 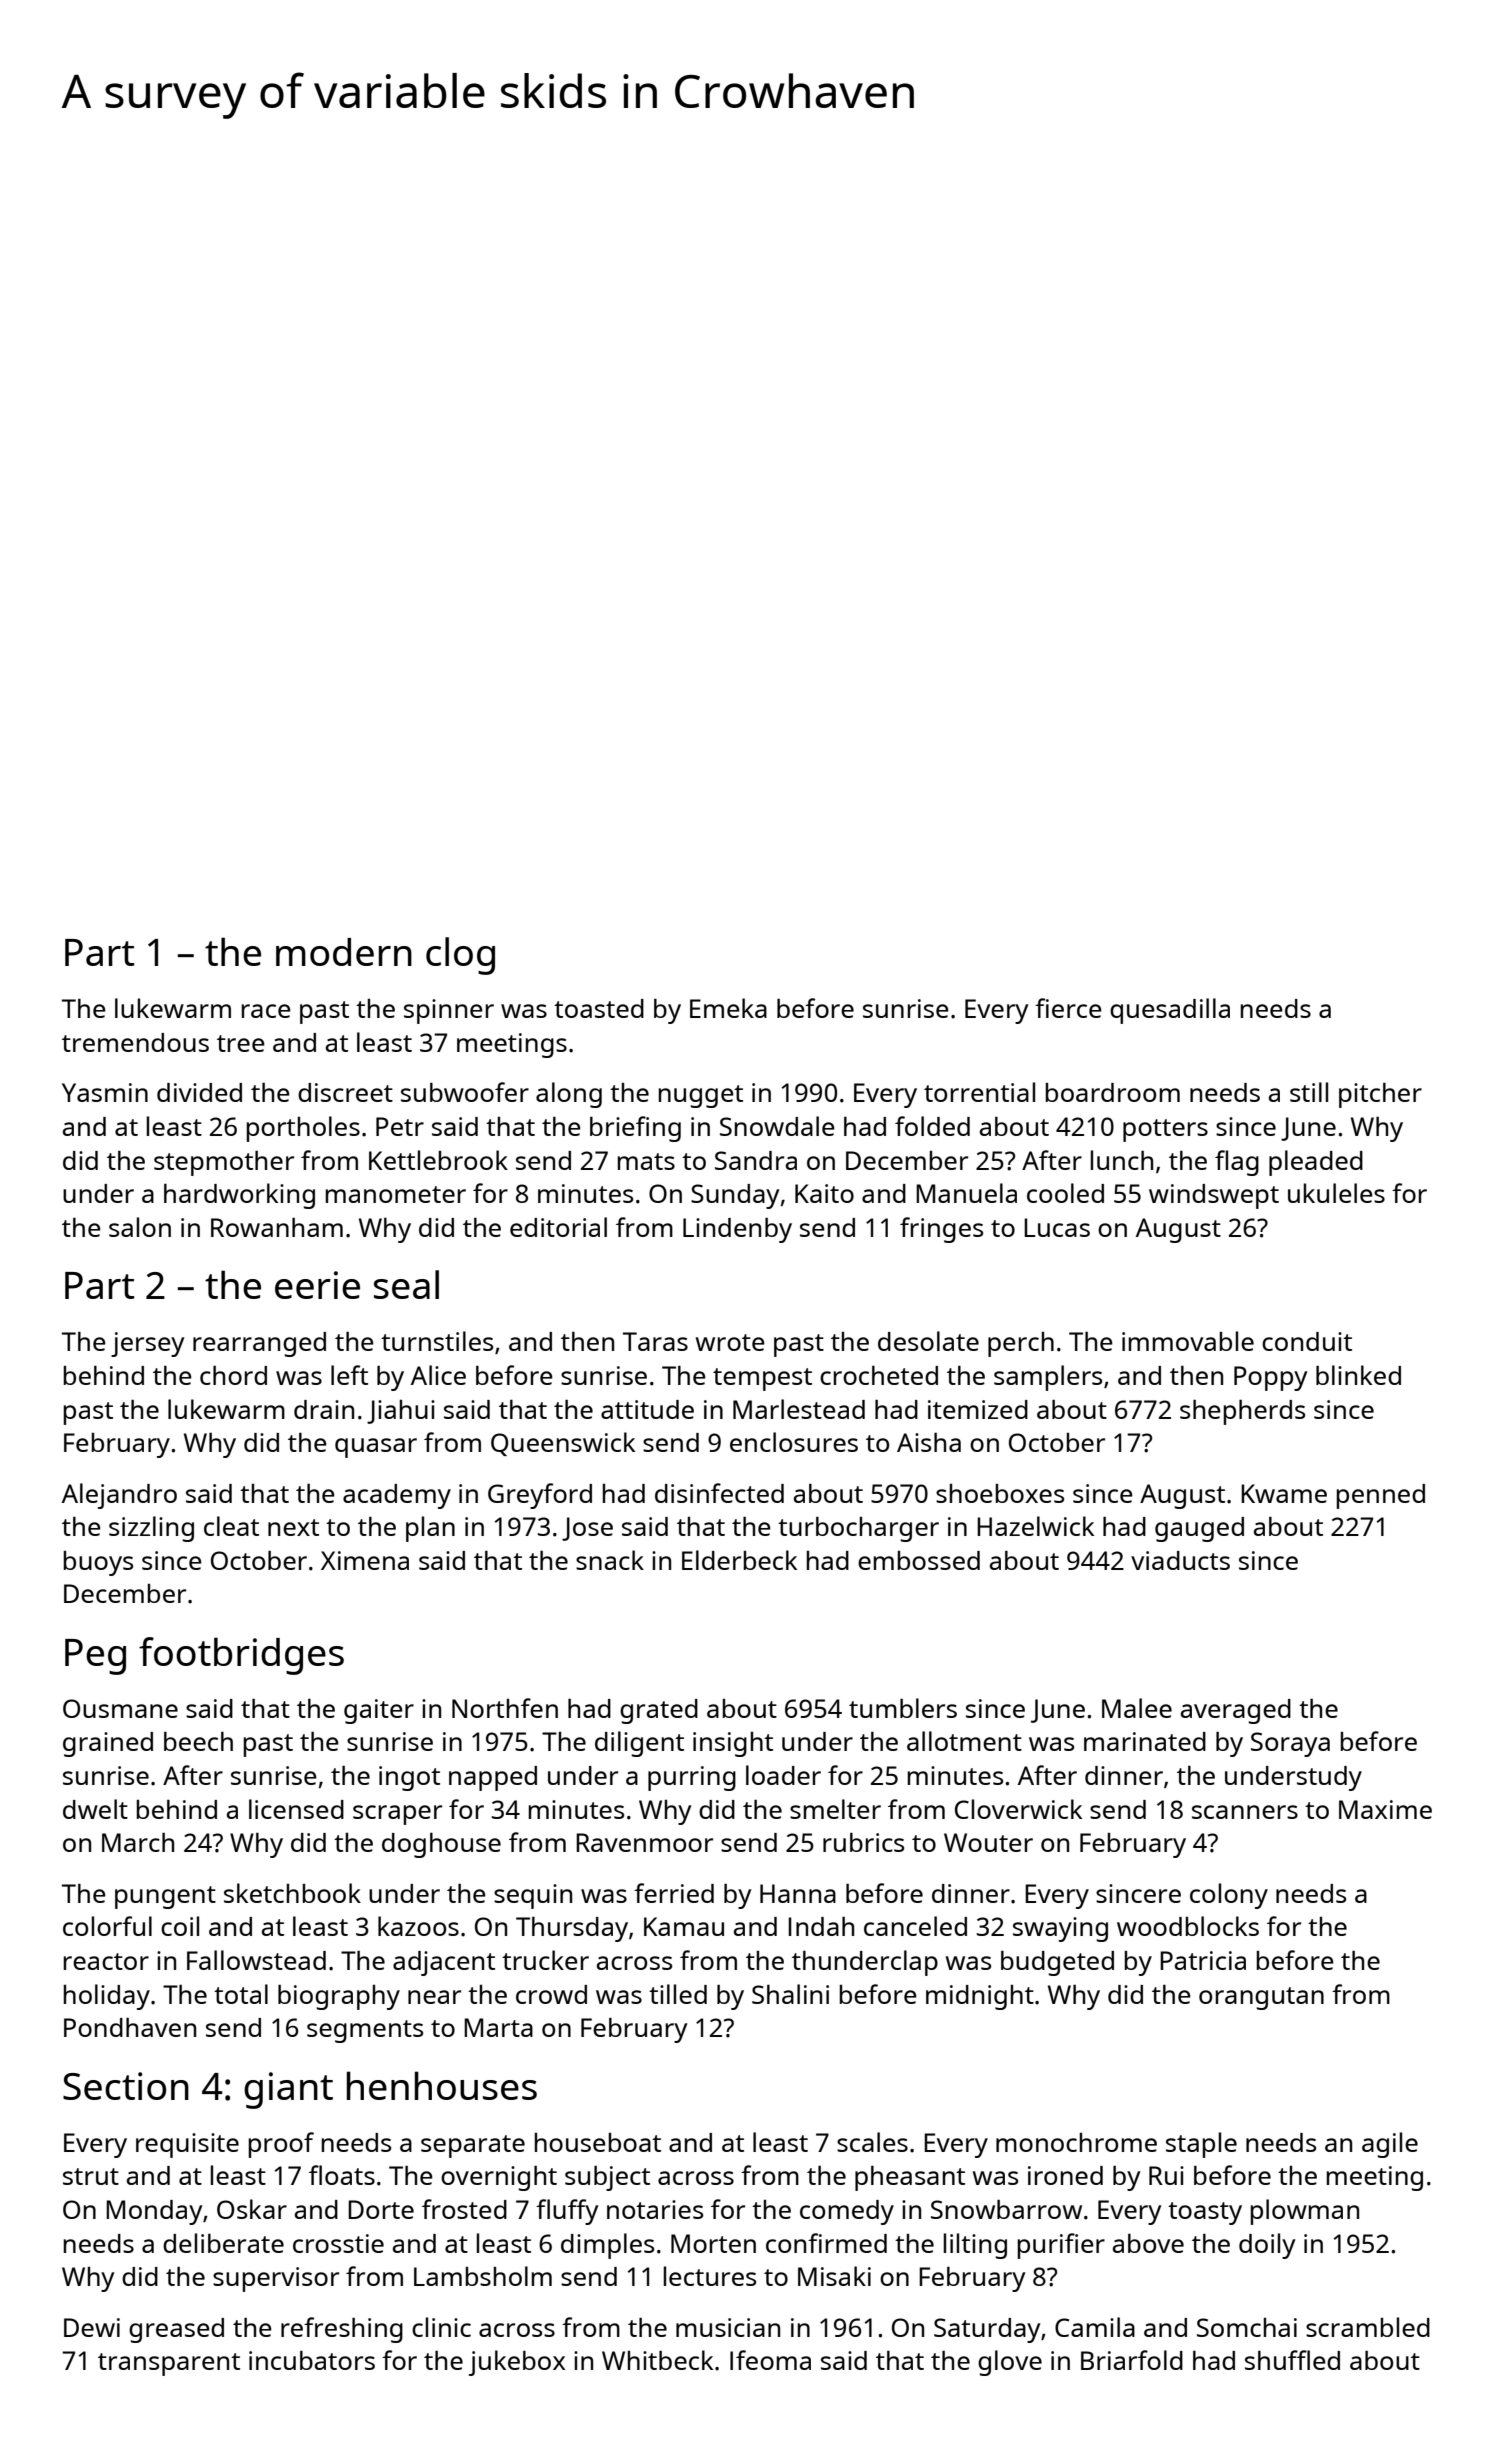 What do you see at coordinates (598, 2142) in the image?
I see `houseboat` at bounding box center [598, 2142].
